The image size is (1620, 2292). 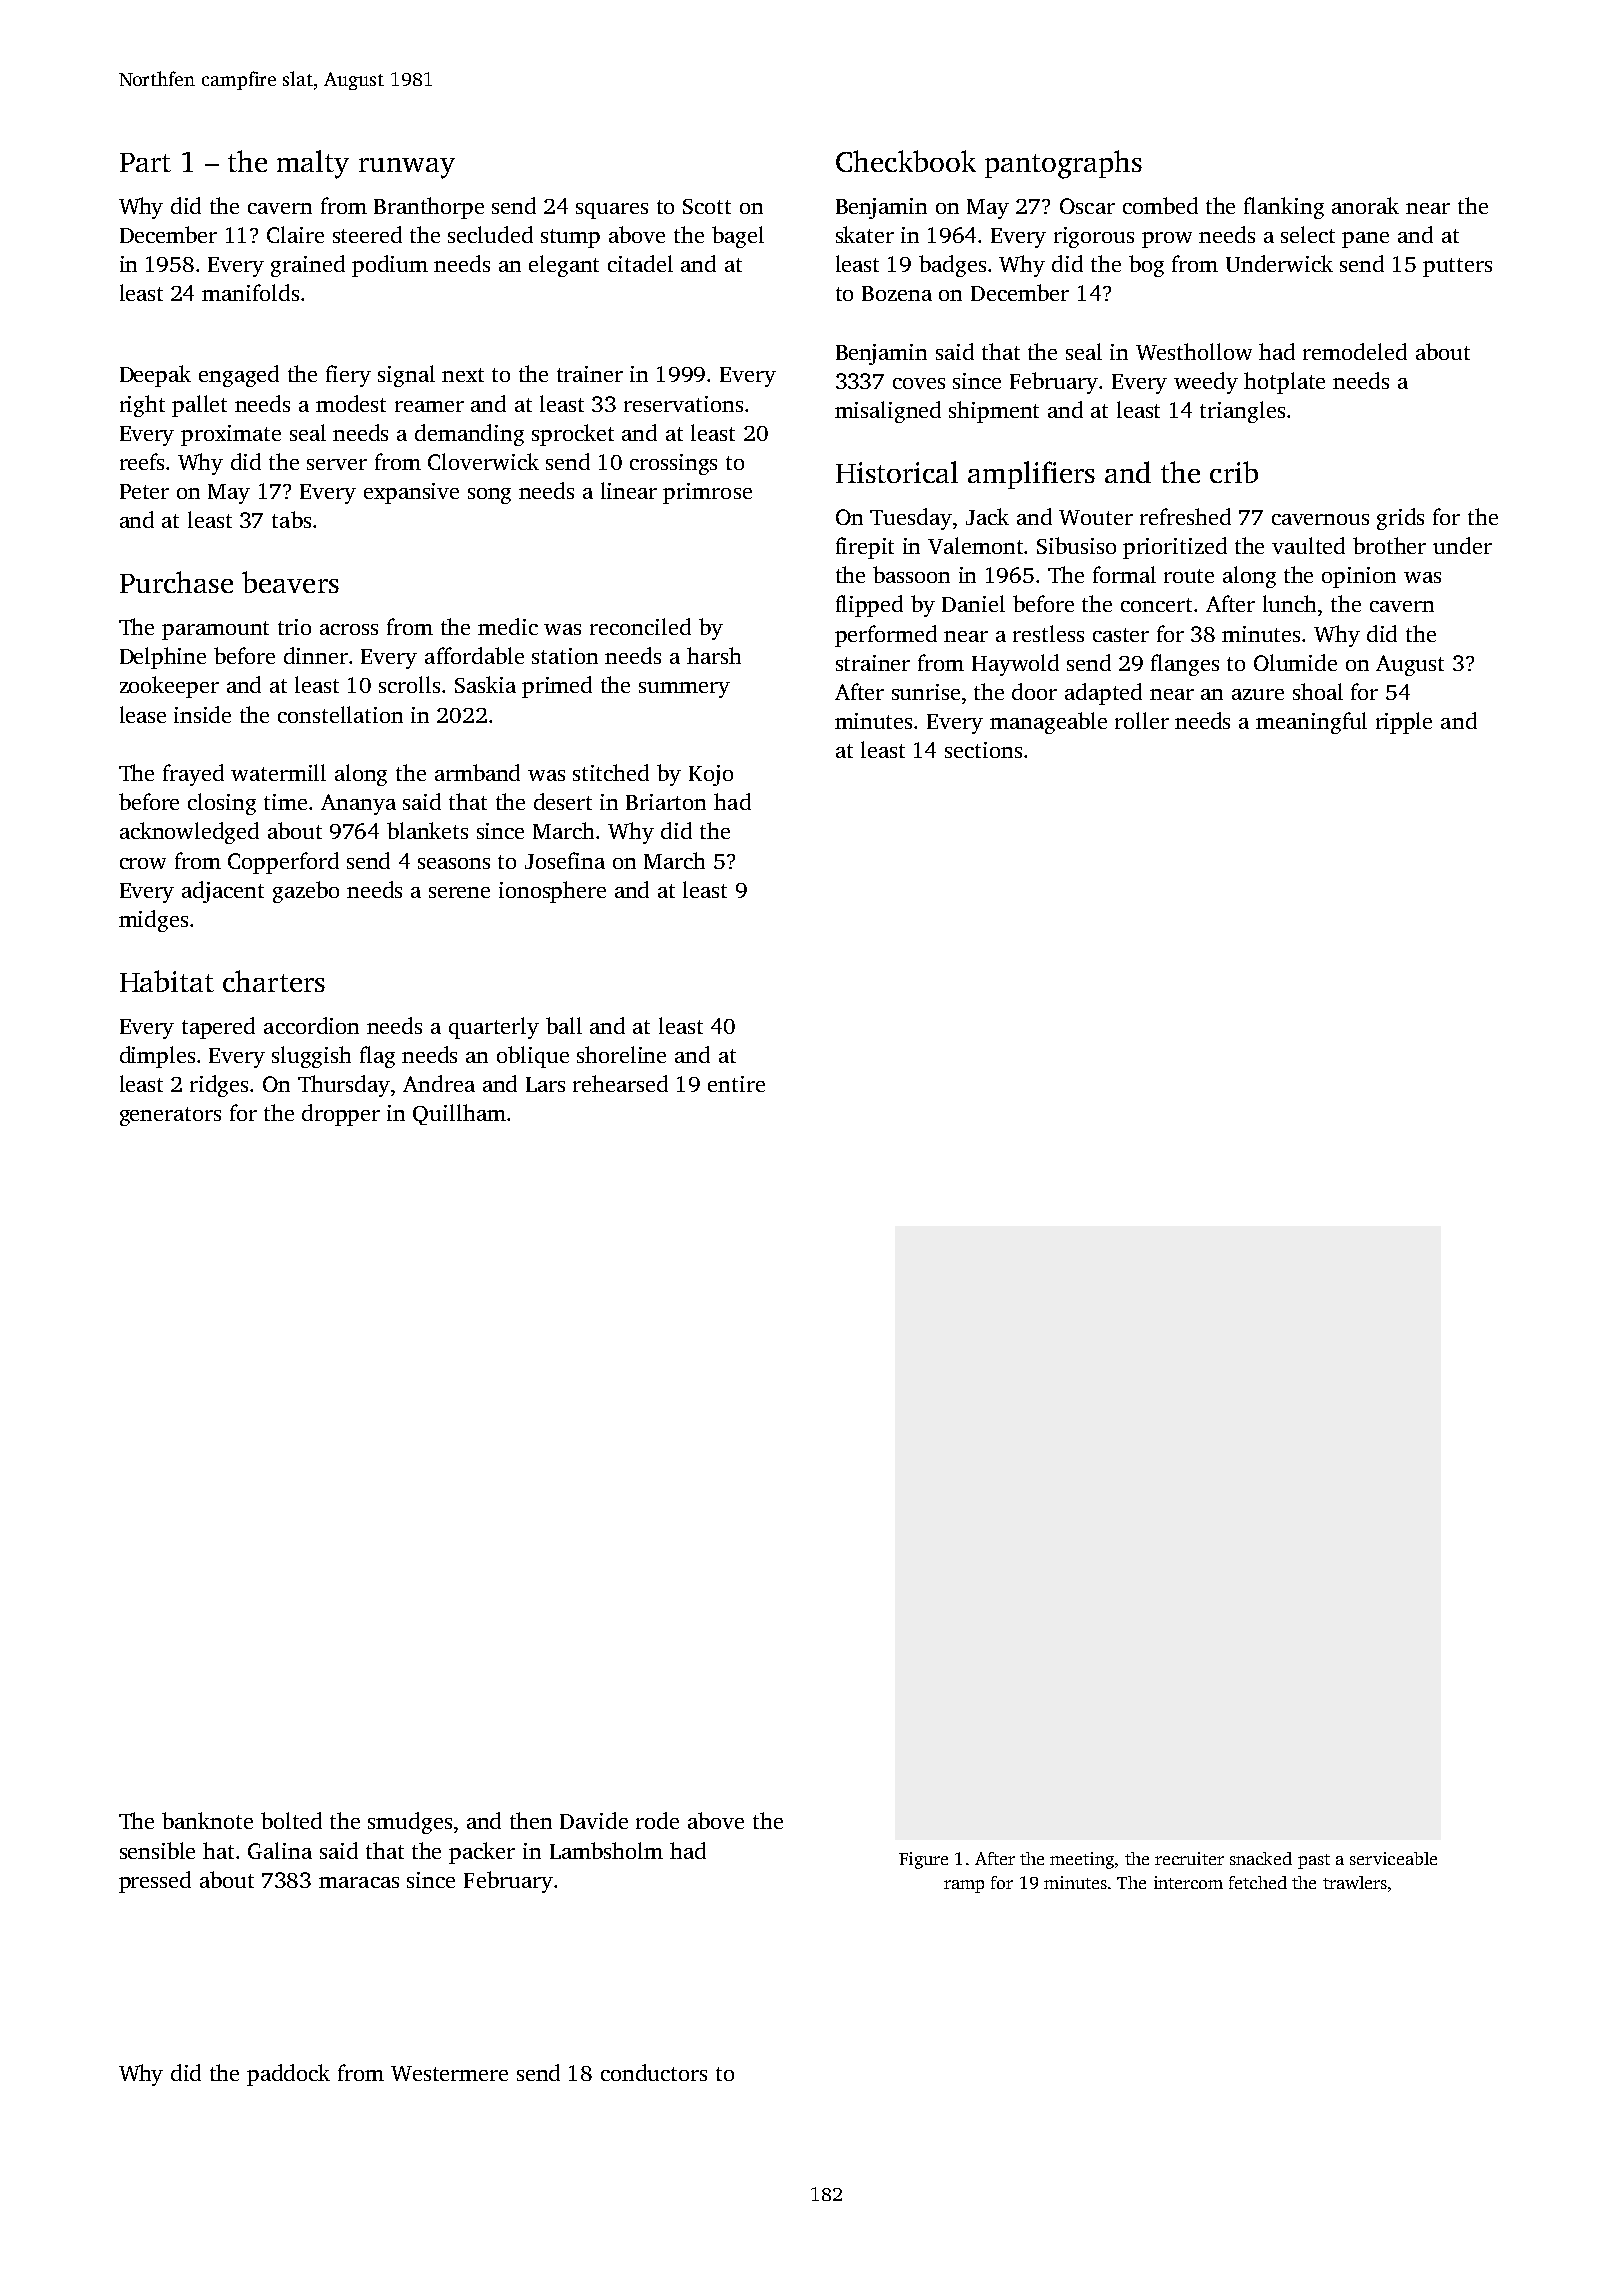 I want to click on dropper, so click(x=341, y=1115).
